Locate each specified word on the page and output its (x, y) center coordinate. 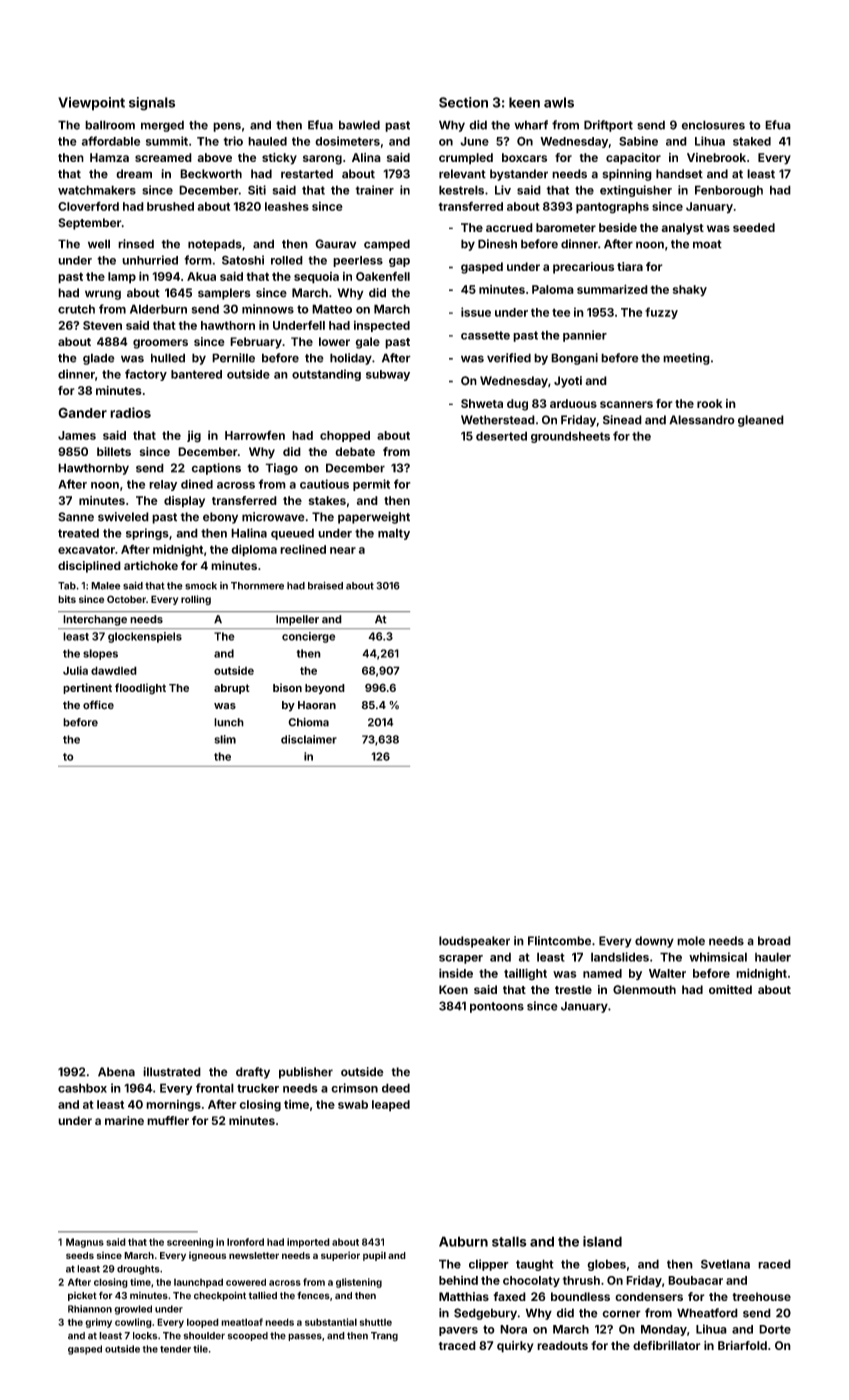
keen (524, 102)
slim (225, 739)
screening (190, 1243)
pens (227, 127)
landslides (620, 957)
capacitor (633, 159)
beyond (325, 689)
